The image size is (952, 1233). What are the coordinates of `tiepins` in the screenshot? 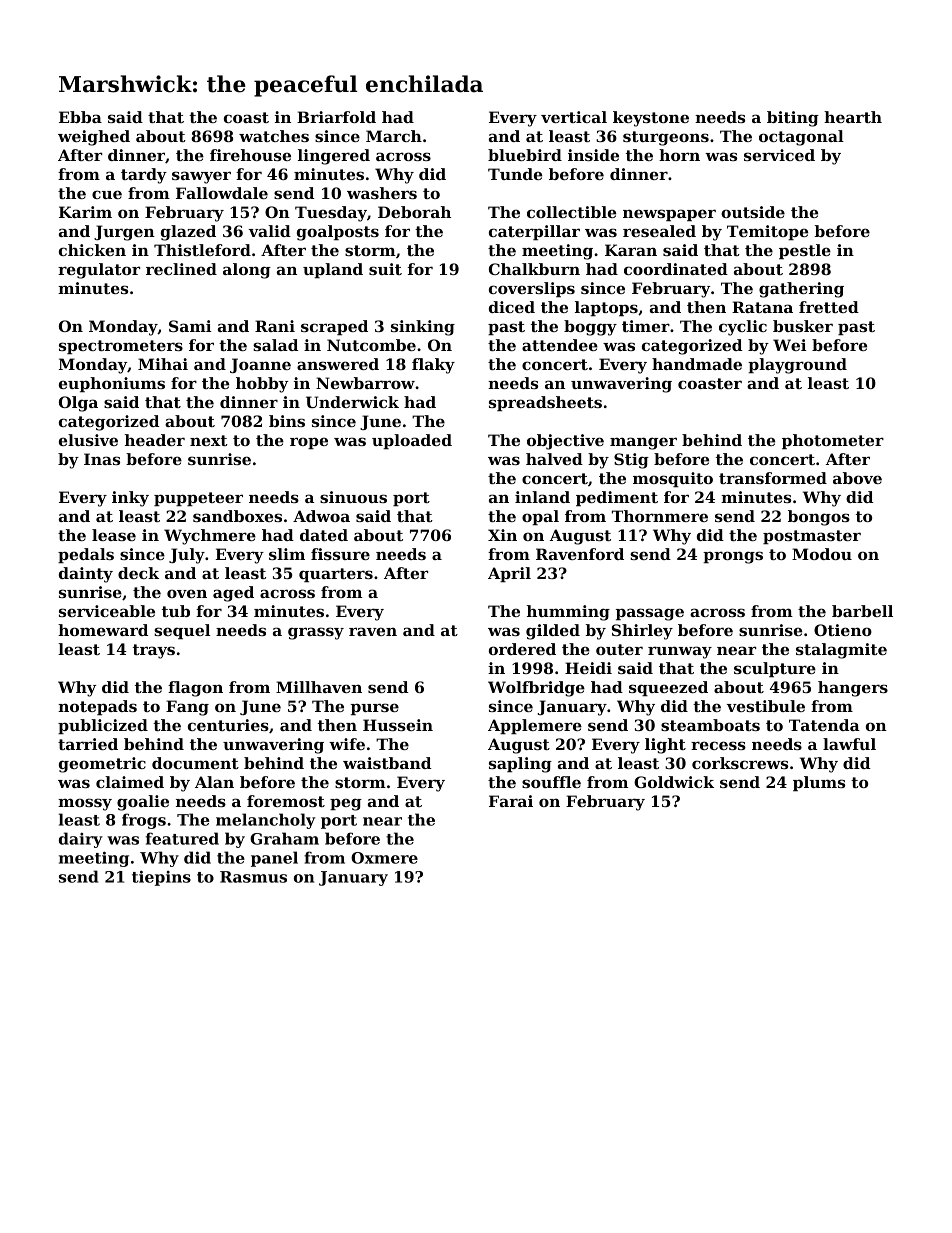 It's located at (161, 878).
